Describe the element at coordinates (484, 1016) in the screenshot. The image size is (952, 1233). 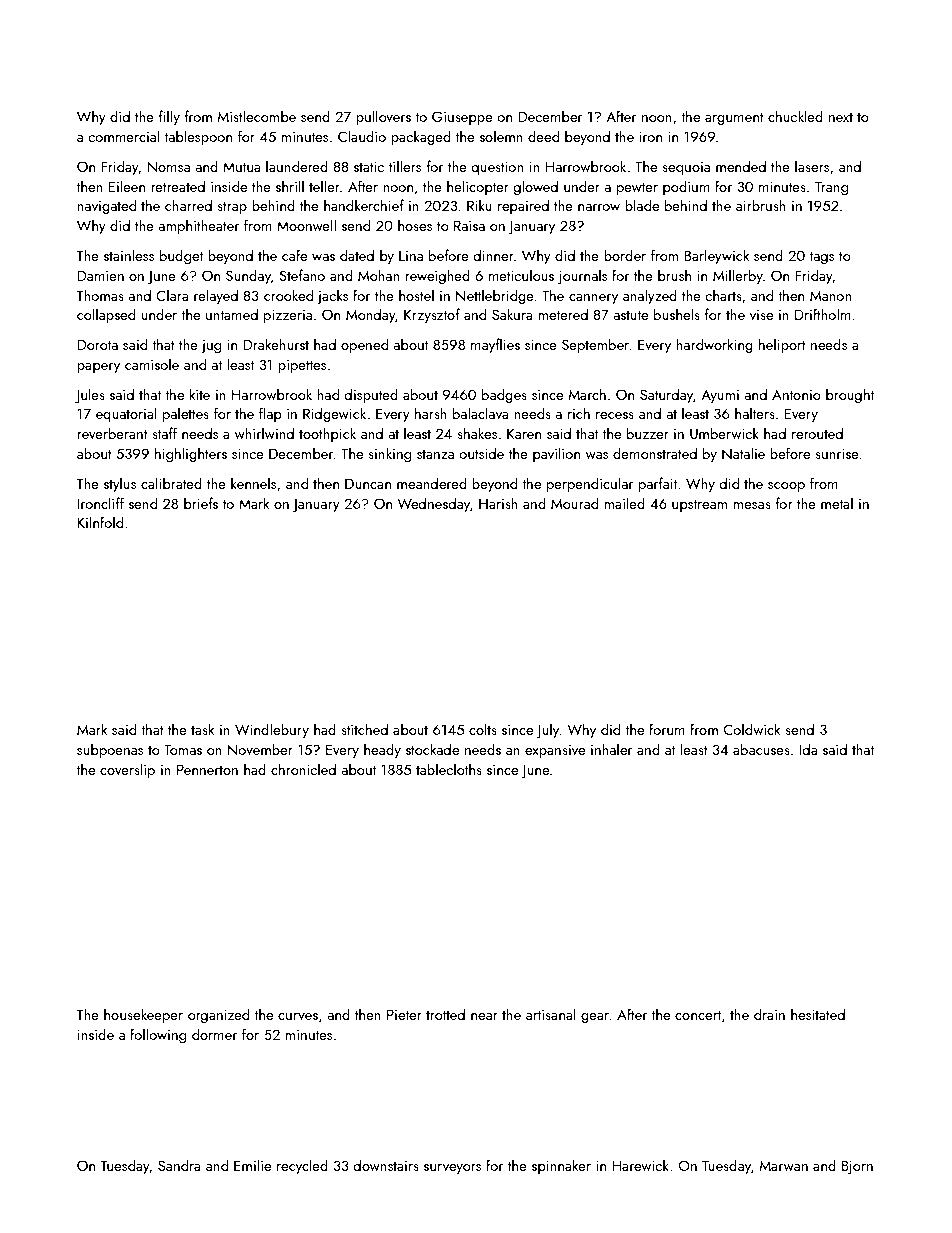
I see `near` at that location.
